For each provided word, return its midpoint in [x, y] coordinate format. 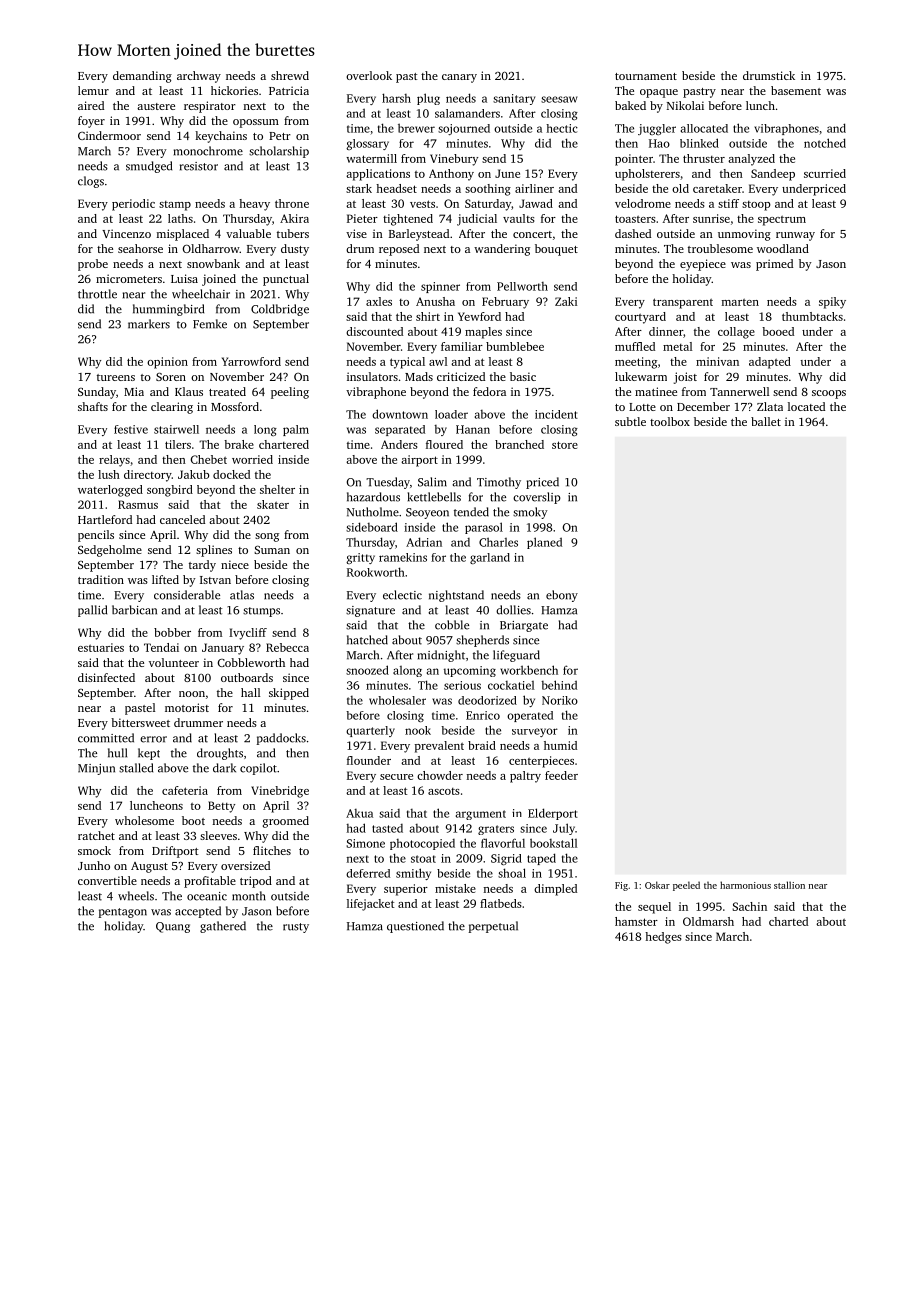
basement [796, 90]
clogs [91, 182]
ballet [766, 421]
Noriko [560, 700]
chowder [440, 775]
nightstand [456, 596]
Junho [94, 865]
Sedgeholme [110, 551]
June [507, 173]
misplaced [183, 235]
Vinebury [454, 160]
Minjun [96, 769]
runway [795, 236]
